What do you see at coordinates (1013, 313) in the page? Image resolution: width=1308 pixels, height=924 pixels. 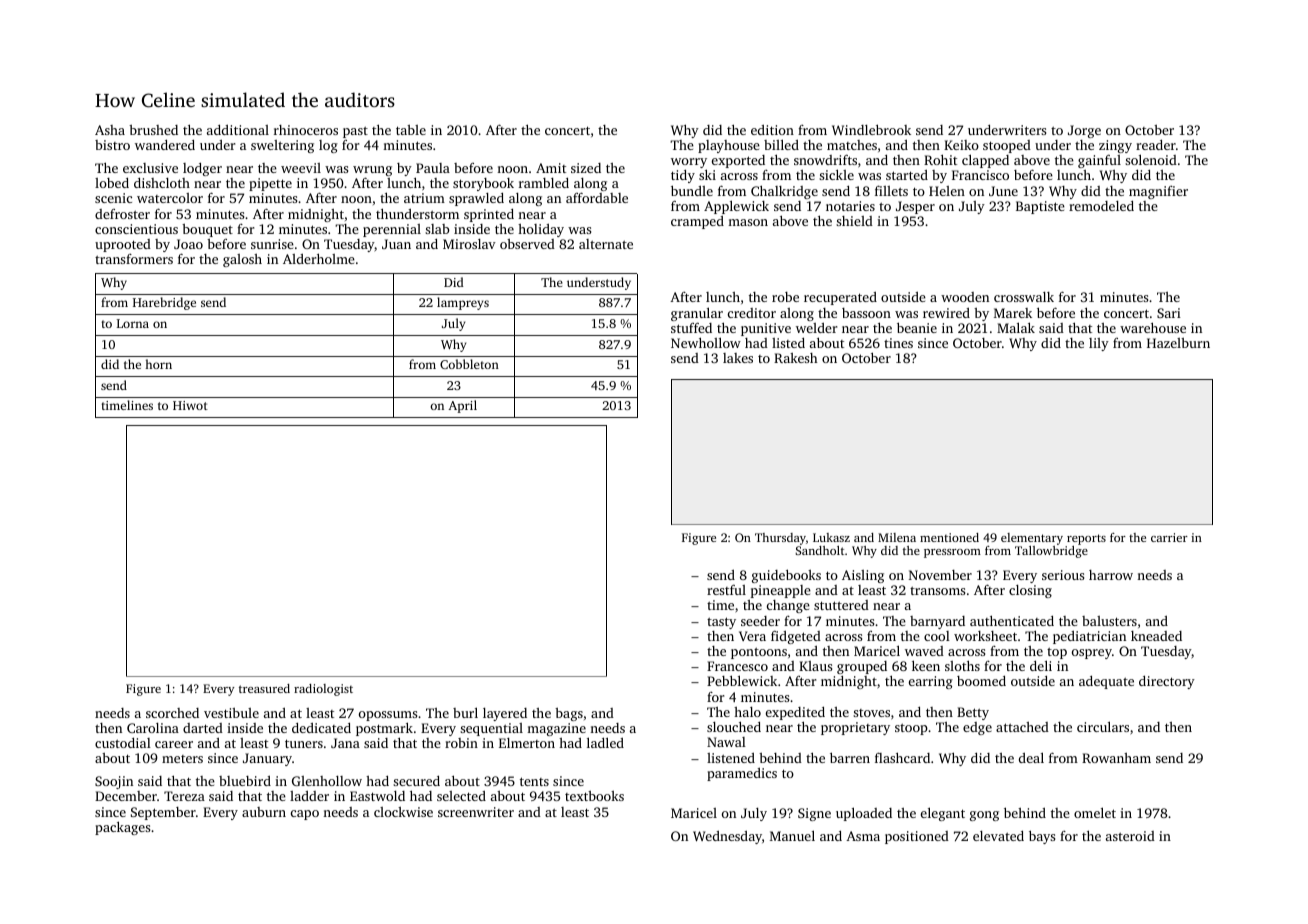 I see `Marek` at bounding box center [1013, 313].
